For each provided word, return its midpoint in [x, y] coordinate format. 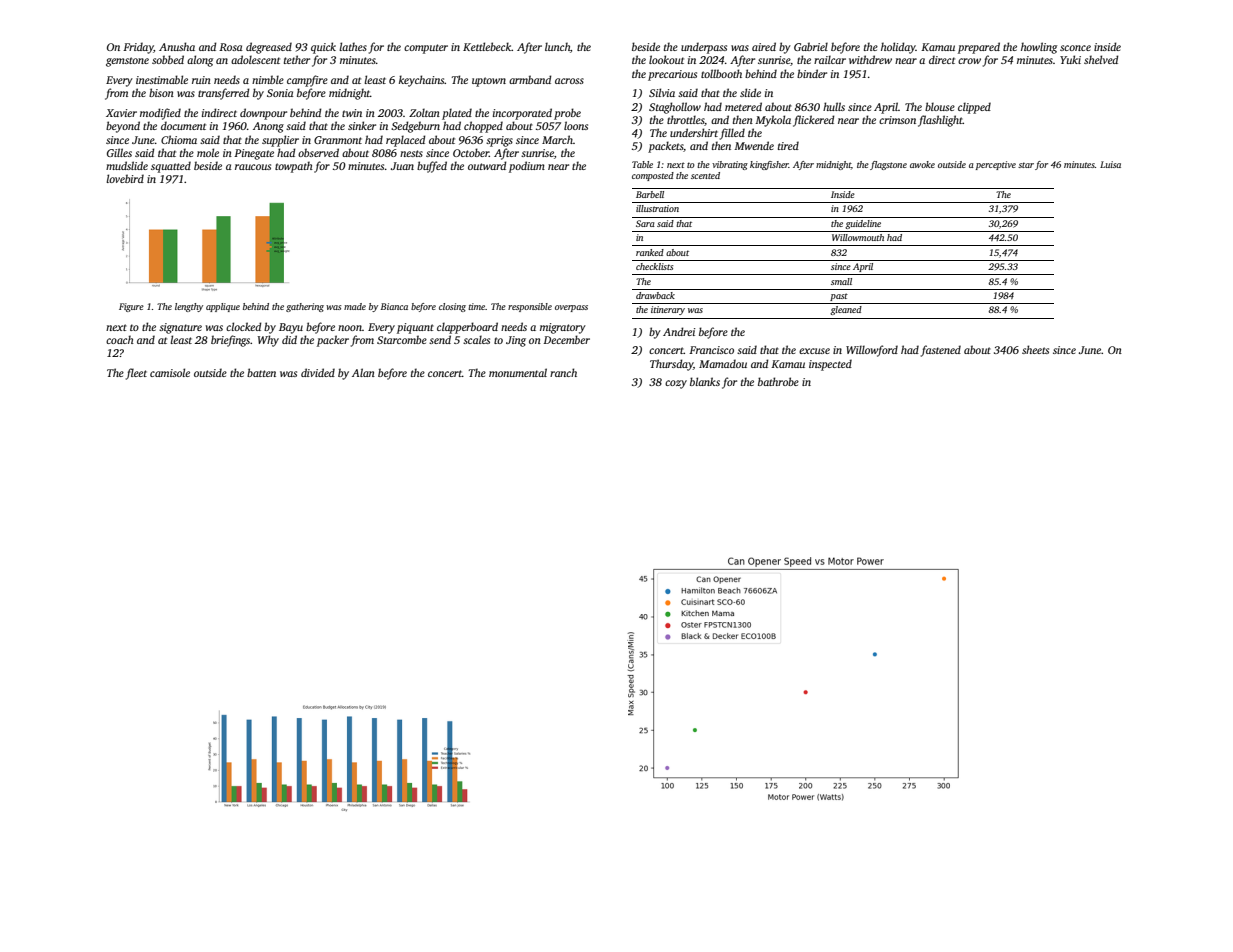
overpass [571, 308]
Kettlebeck [487, 46]
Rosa [231, 47]
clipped [974, 108]
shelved [1101, 59]
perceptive [996, 165]
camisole [170, 372]
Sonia [280, 93]
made [355, 306]
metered [743, 106]
